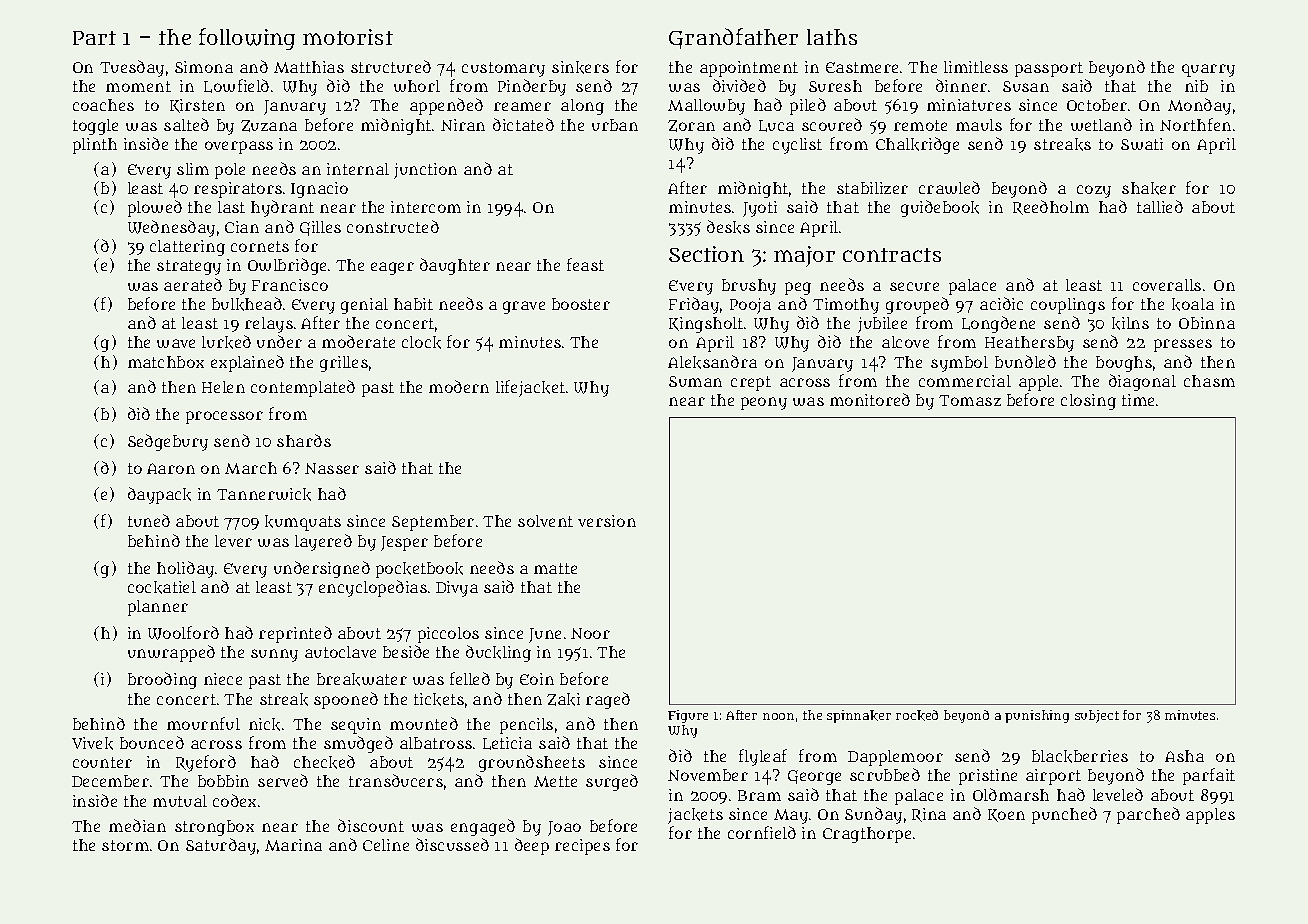 The image size is (1308, 924). What do you see at coordinates (364, 306) in the screenshot?
I see `genial` at bounding box center [364, 306].
